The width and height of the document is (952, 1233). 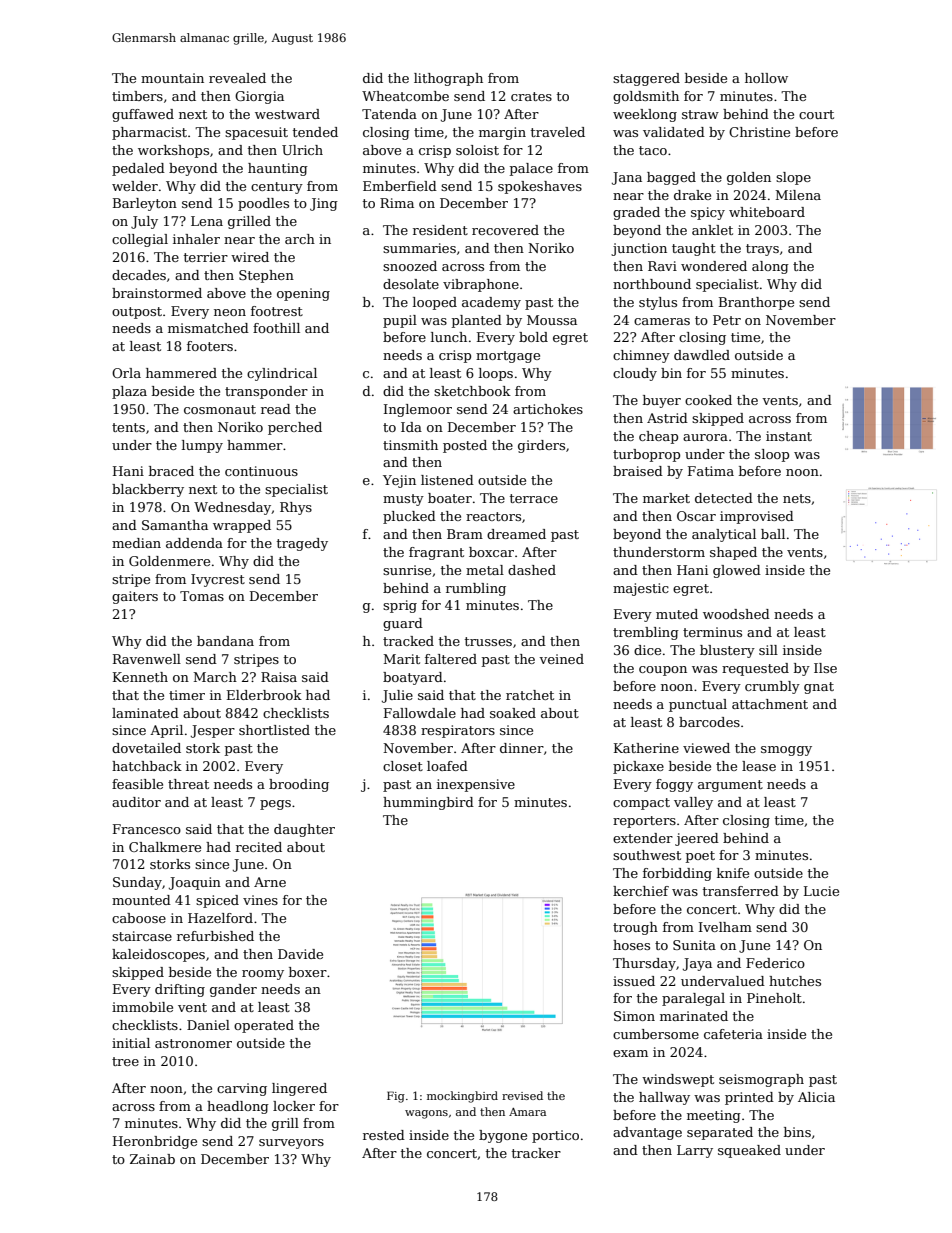 What do you see at coordinates (508, 357) in the document?
I see `mortgage` at bounding box center [508, 357].
